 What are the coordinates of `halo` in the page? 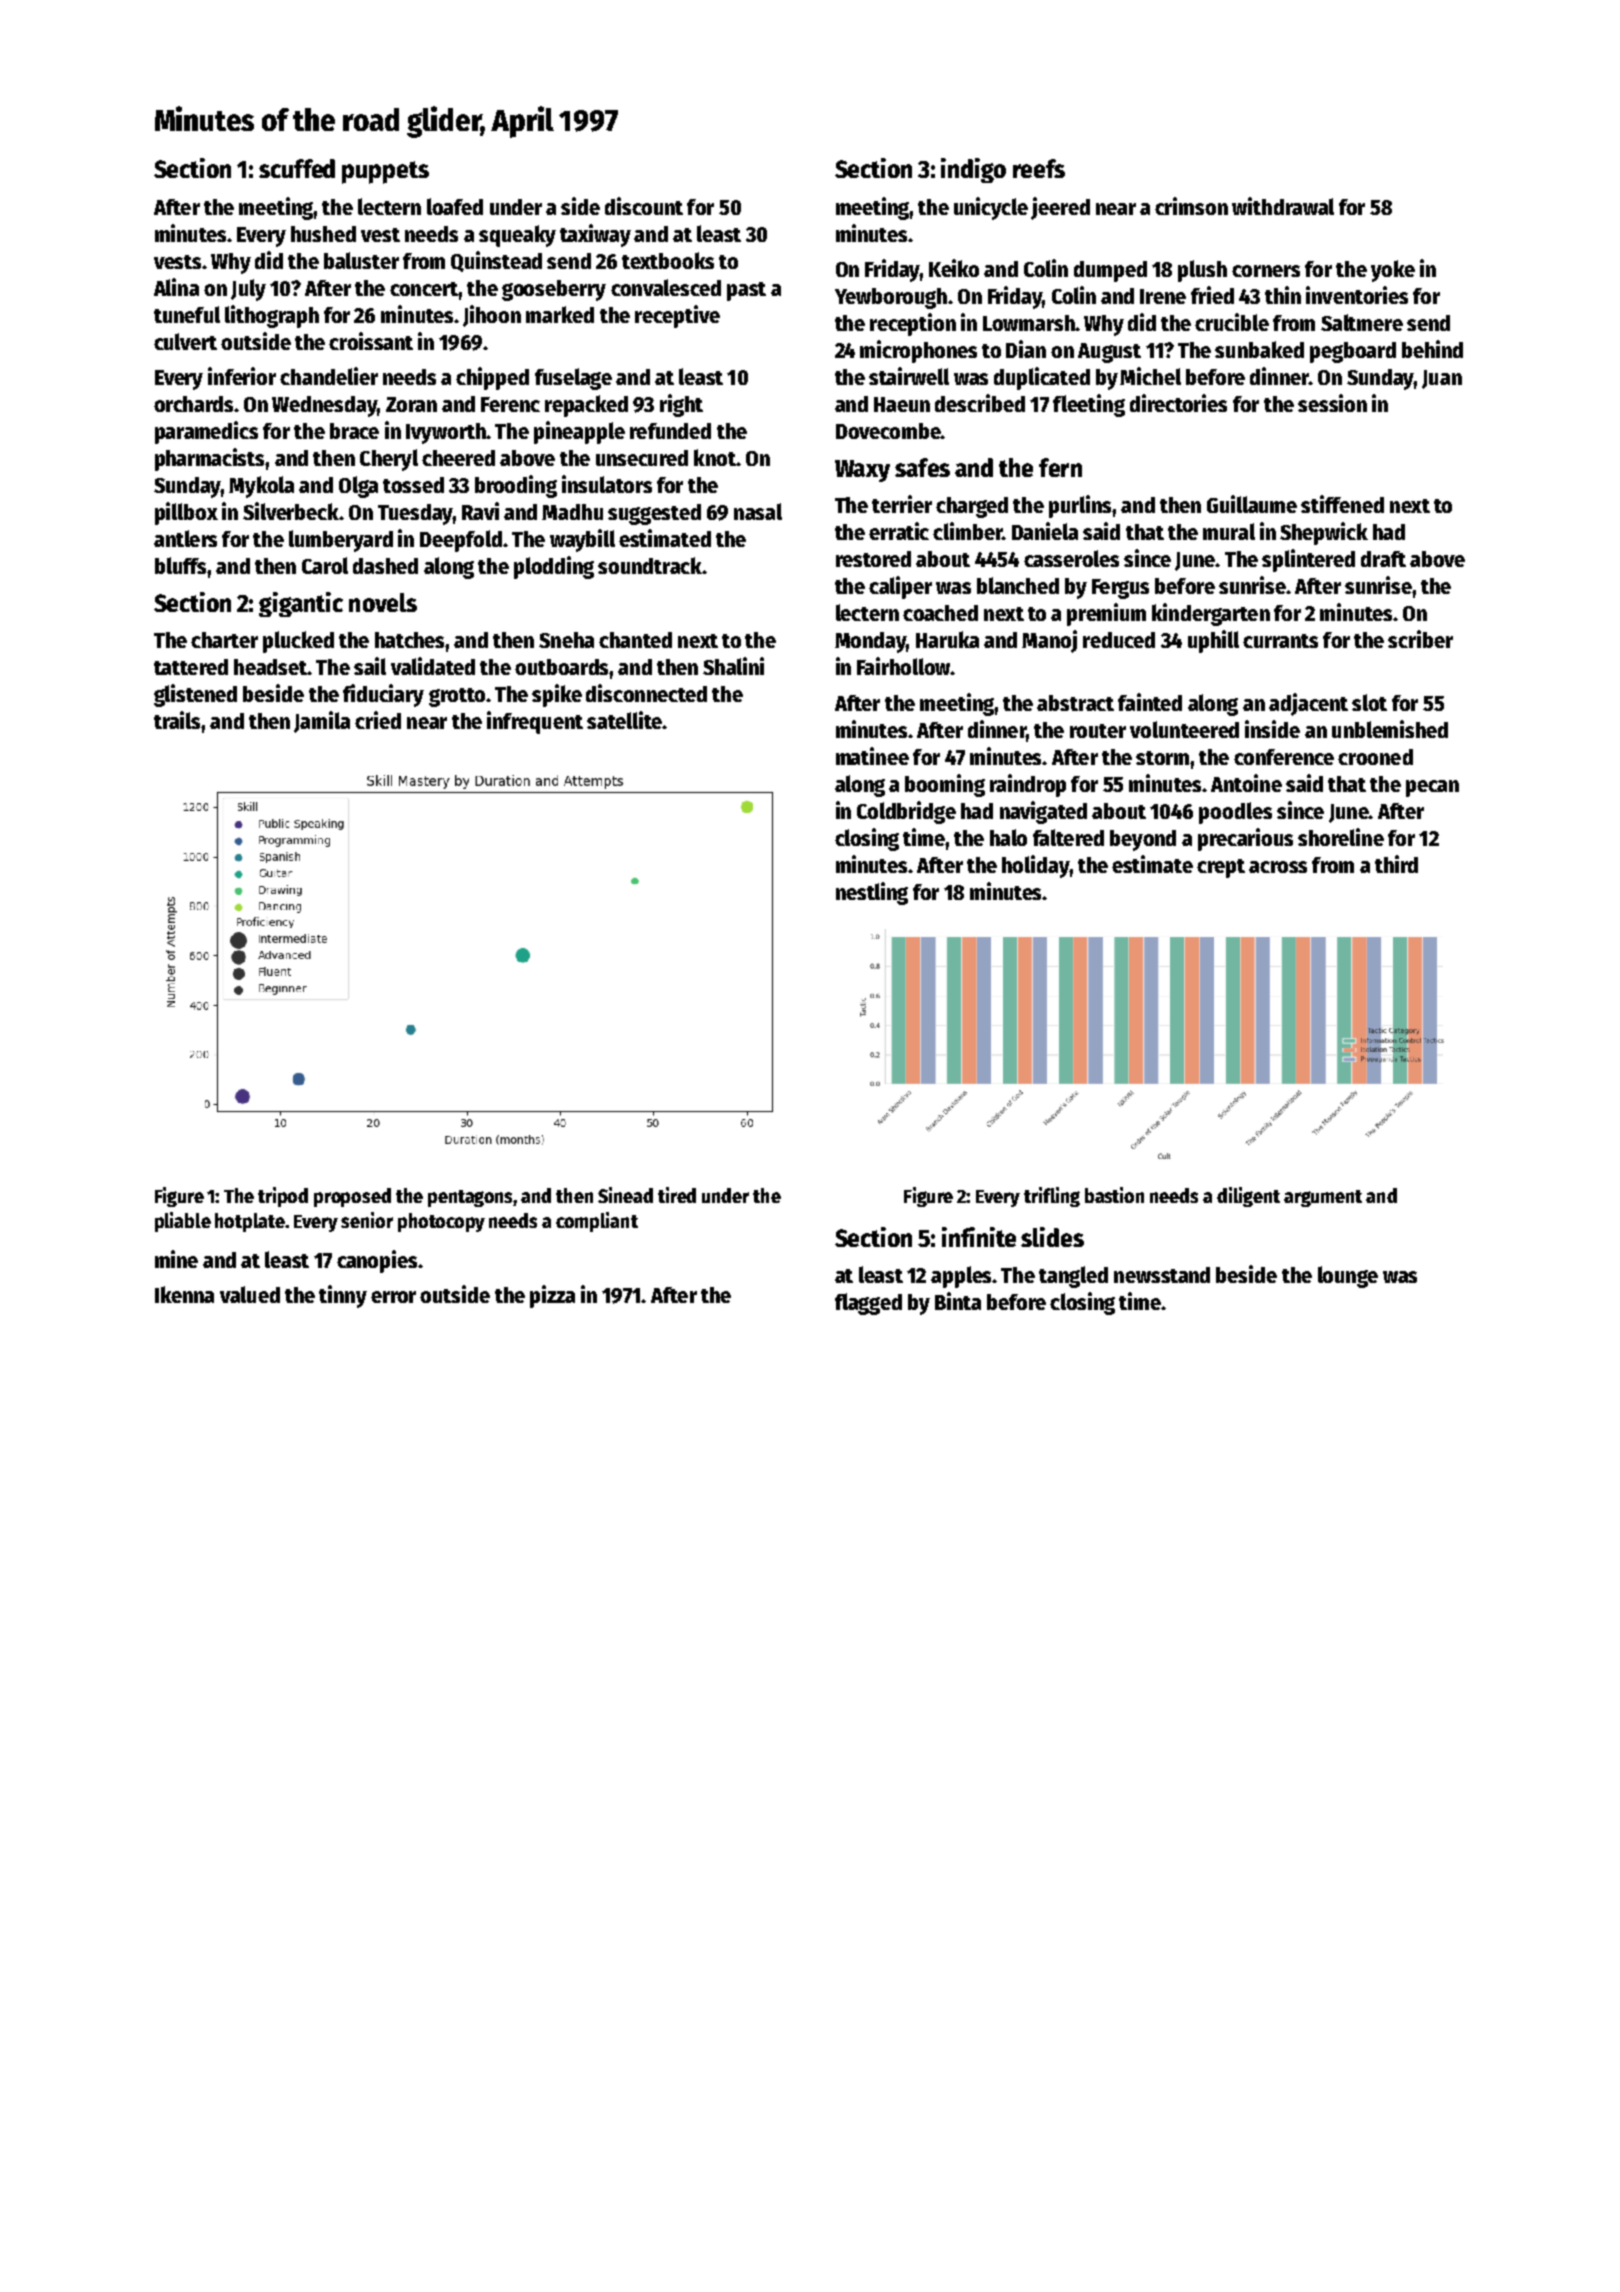 It's located at (1008, 837).
